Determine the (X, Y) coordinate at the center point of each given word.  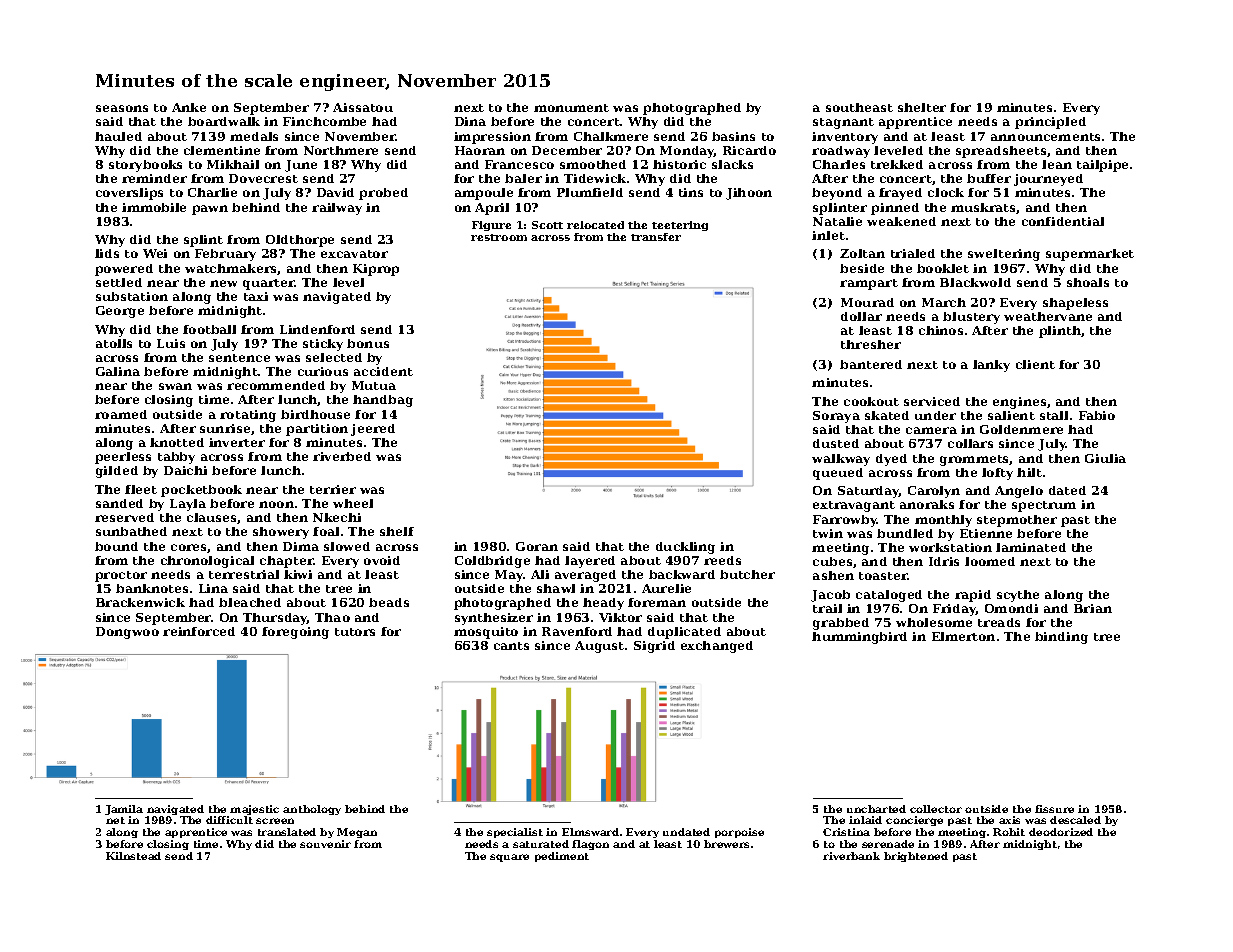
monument (571, 108)
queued (838, 474)
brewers (726, 844)
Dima (301, 546)
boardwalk (224, 121)
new (223, 283)
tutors (355, 632)
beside (862, 268)
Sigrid (654, 647)
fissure (1054, 809)
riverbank (851, 856)
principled (1050, 123)
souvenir (325, 844)
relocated (595, 225)
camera (931, 430)
